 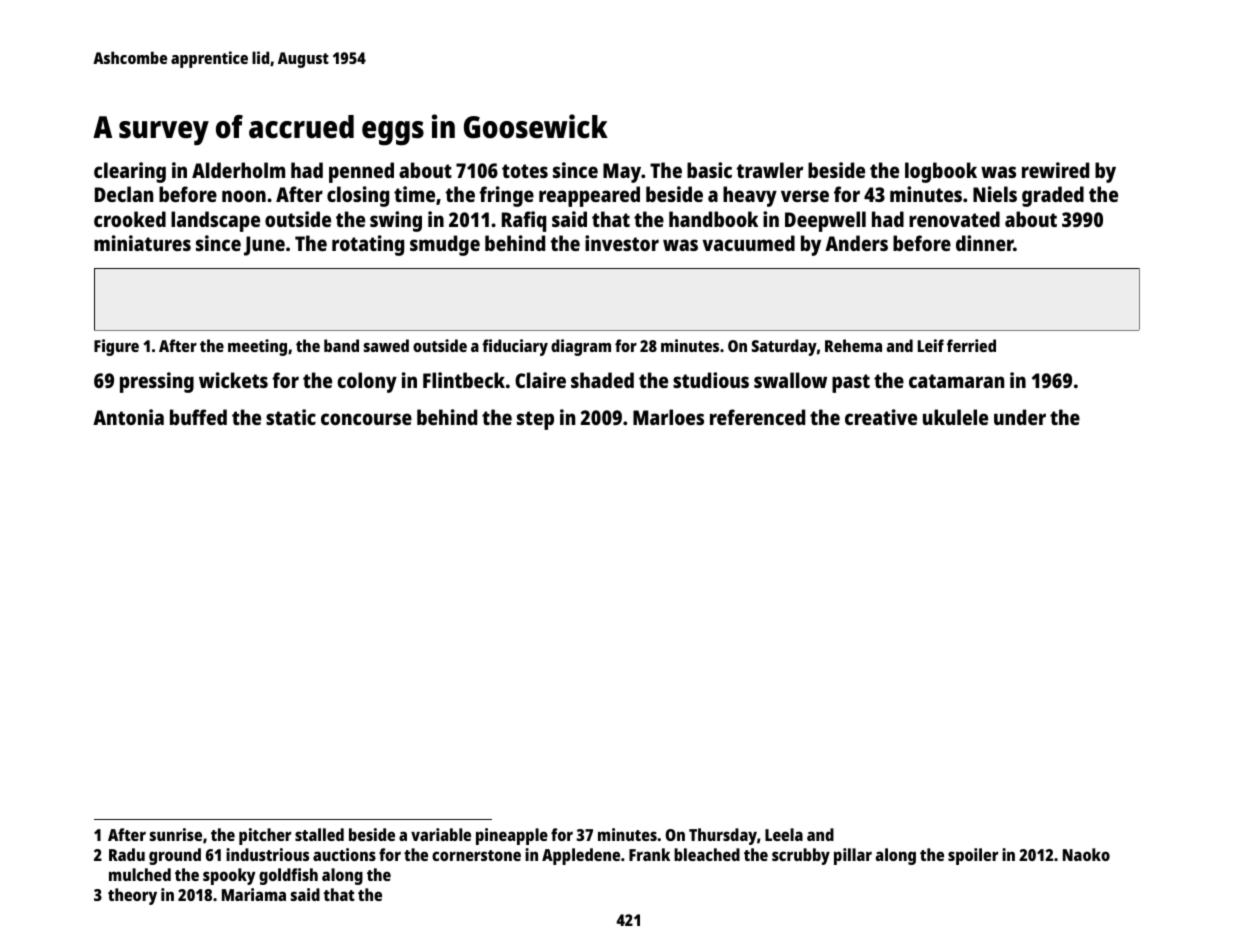 I want to click on Naoko, so click(x=1086, y=854).
